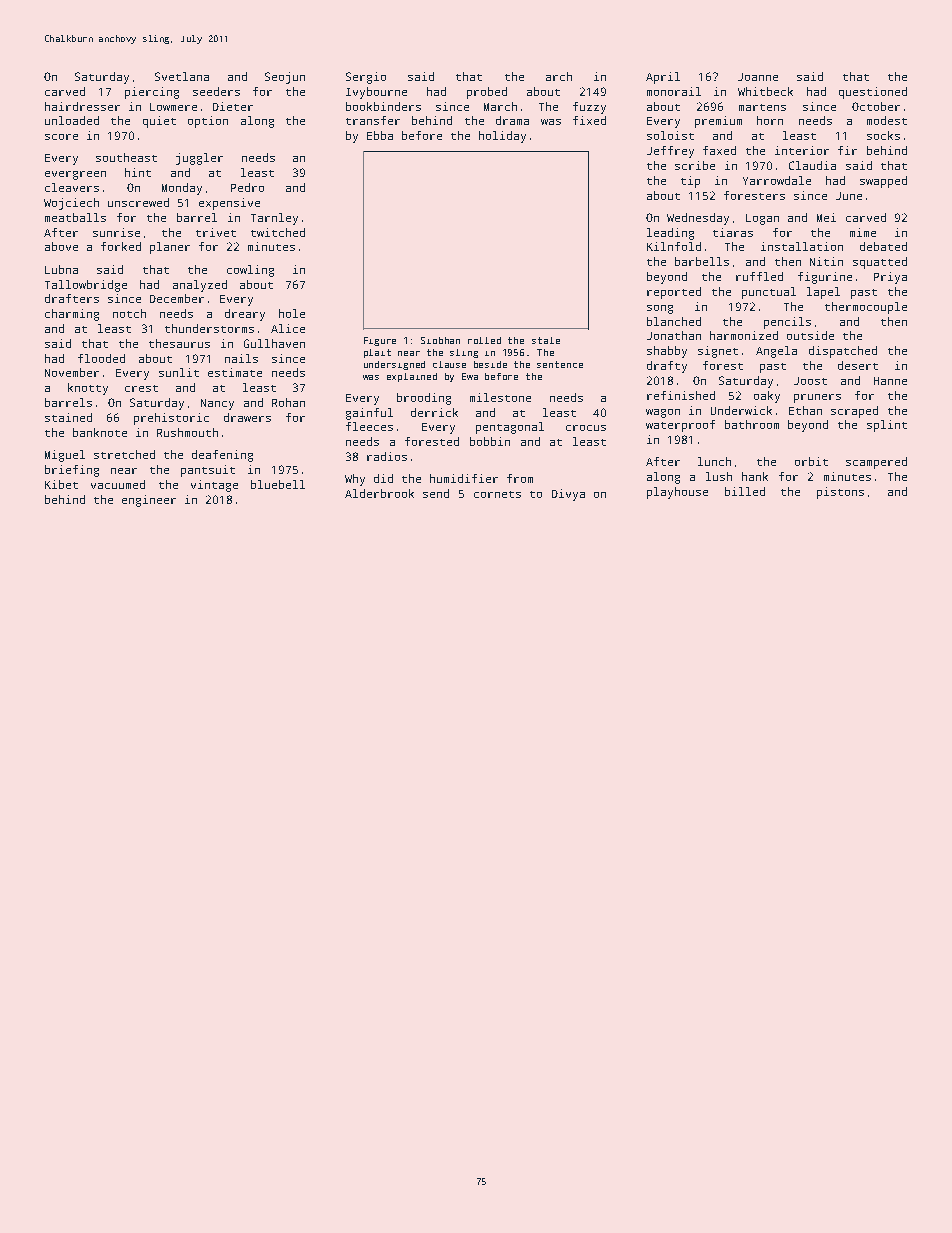 The image size is (952, 1233). I want to click on juggler, so click(199, 159).
